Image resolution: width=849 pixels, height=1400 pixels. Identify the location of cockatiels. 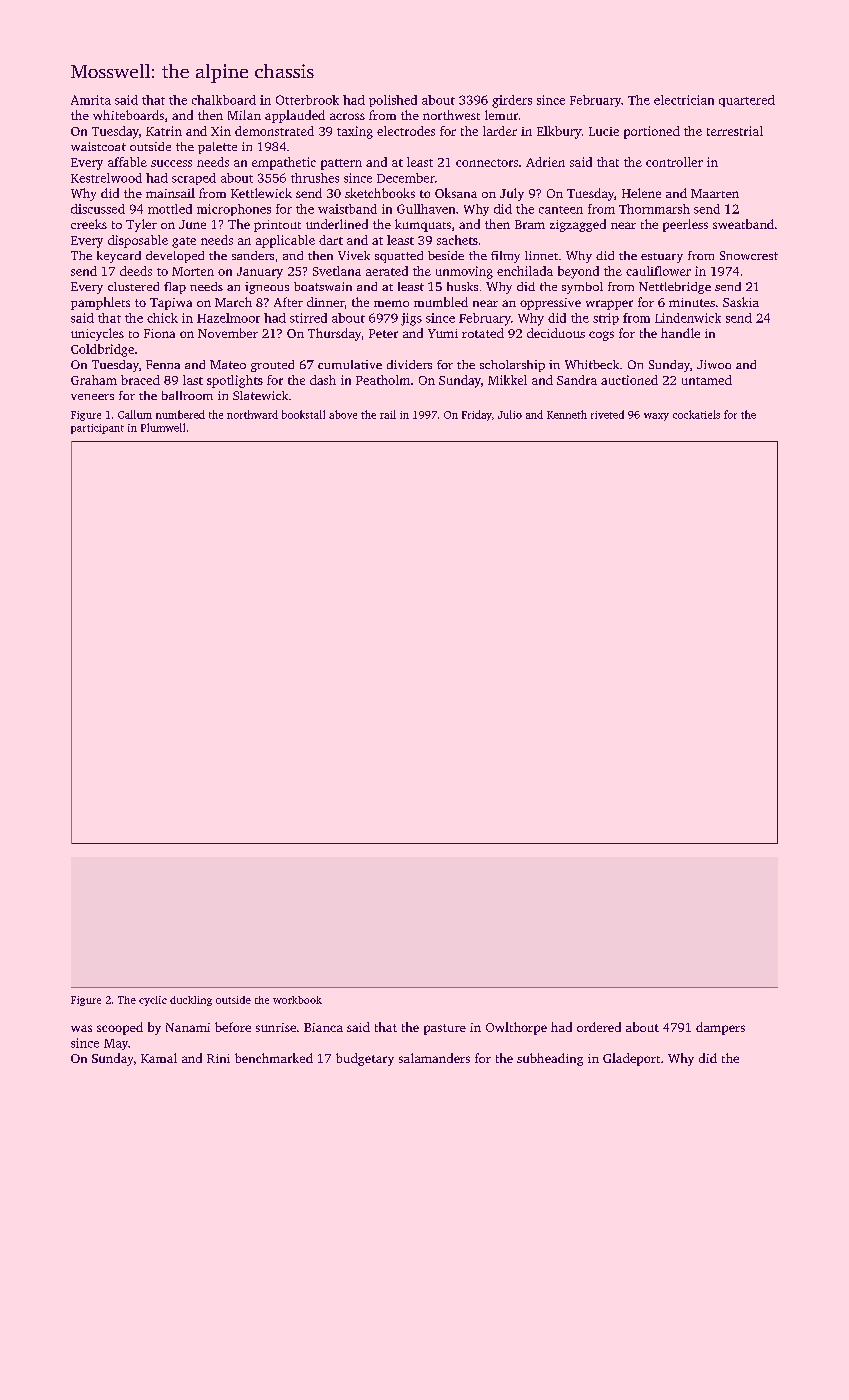
(696, 414).
